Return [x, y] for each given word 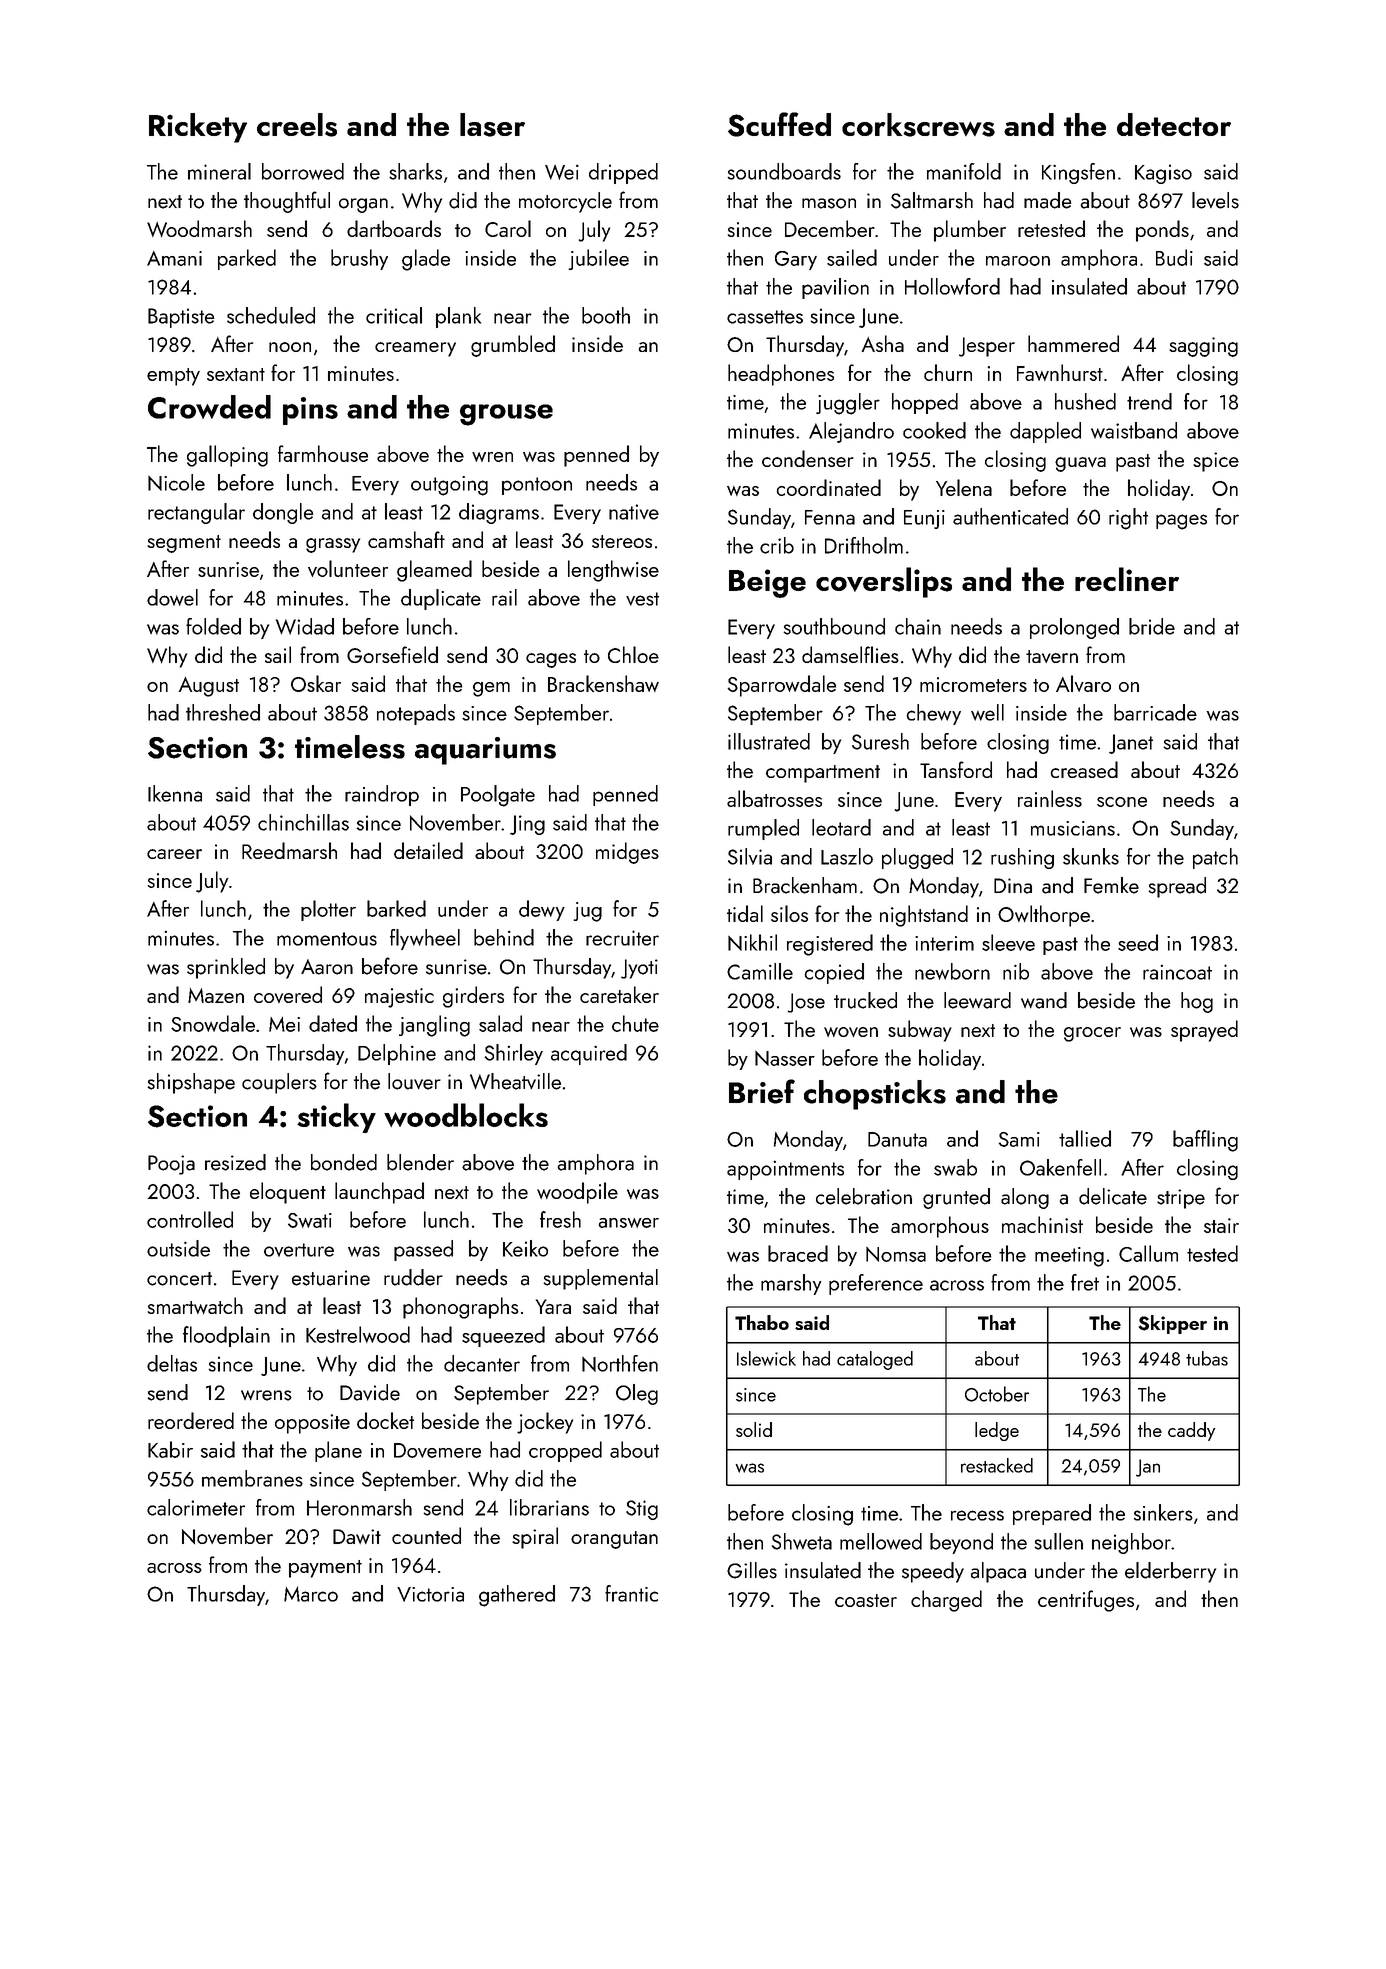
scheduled [271, 315]
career [174, 854]
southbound [834, 626]
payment [325, 1569]
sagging [1203, 347]
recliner [1127, 579]
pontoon [537, 486]
